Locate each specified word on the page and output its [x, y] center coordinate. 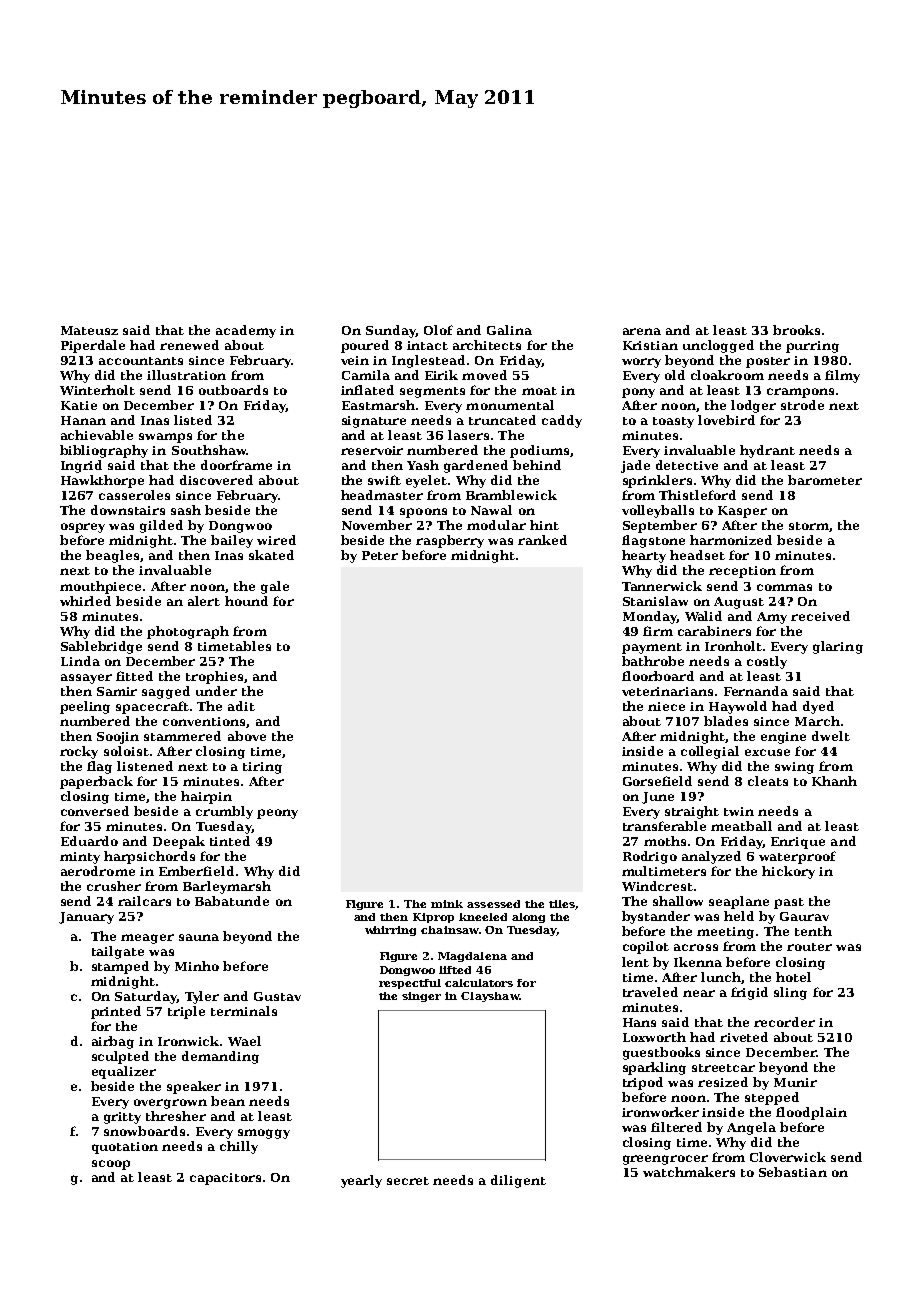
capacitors [225, 1179]
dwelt [831, 736]
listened [145, 766]
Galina [509, 330]
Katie [79, 405]
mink [447, 904]
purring [812, 347]
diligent [518, 1181]
